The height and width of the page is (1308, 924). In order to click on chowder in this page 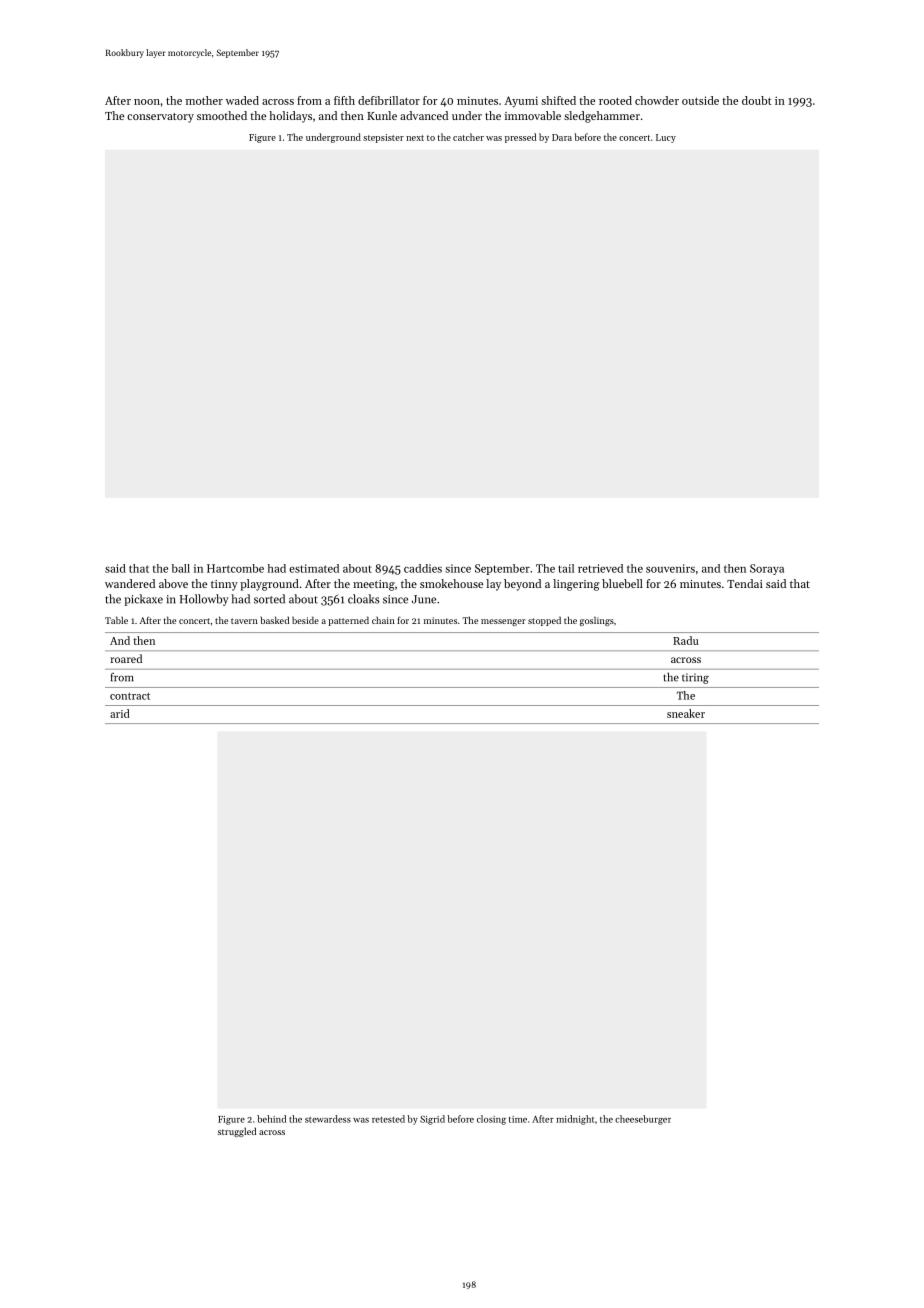, I will do `click(657, 100)`.
